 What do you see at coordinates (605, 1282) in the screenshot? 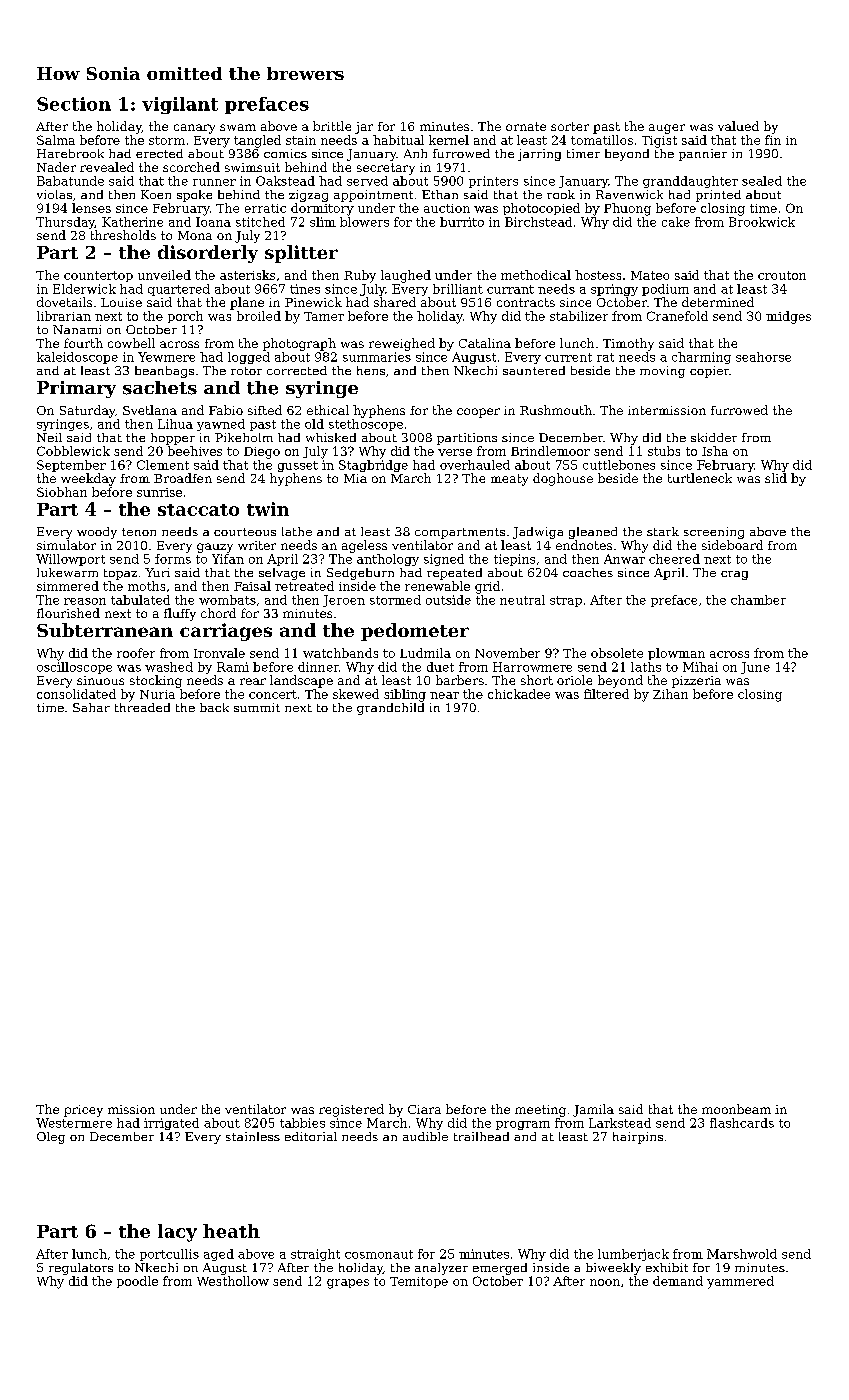
I see `noon` at bounding box center [605, 1282].
